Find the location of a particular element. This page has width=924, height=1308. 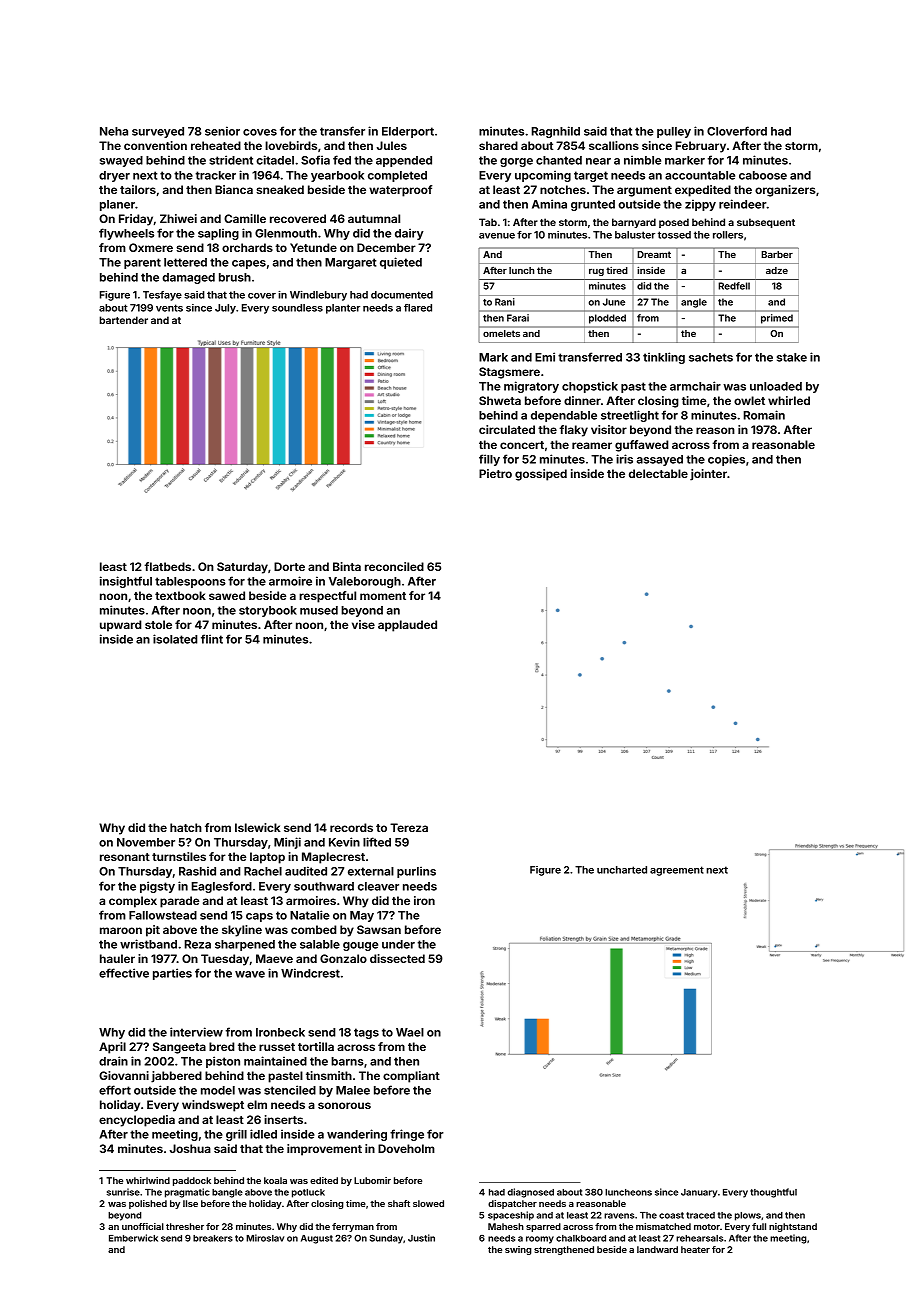

applauded is located at coordinates (407, 626).
